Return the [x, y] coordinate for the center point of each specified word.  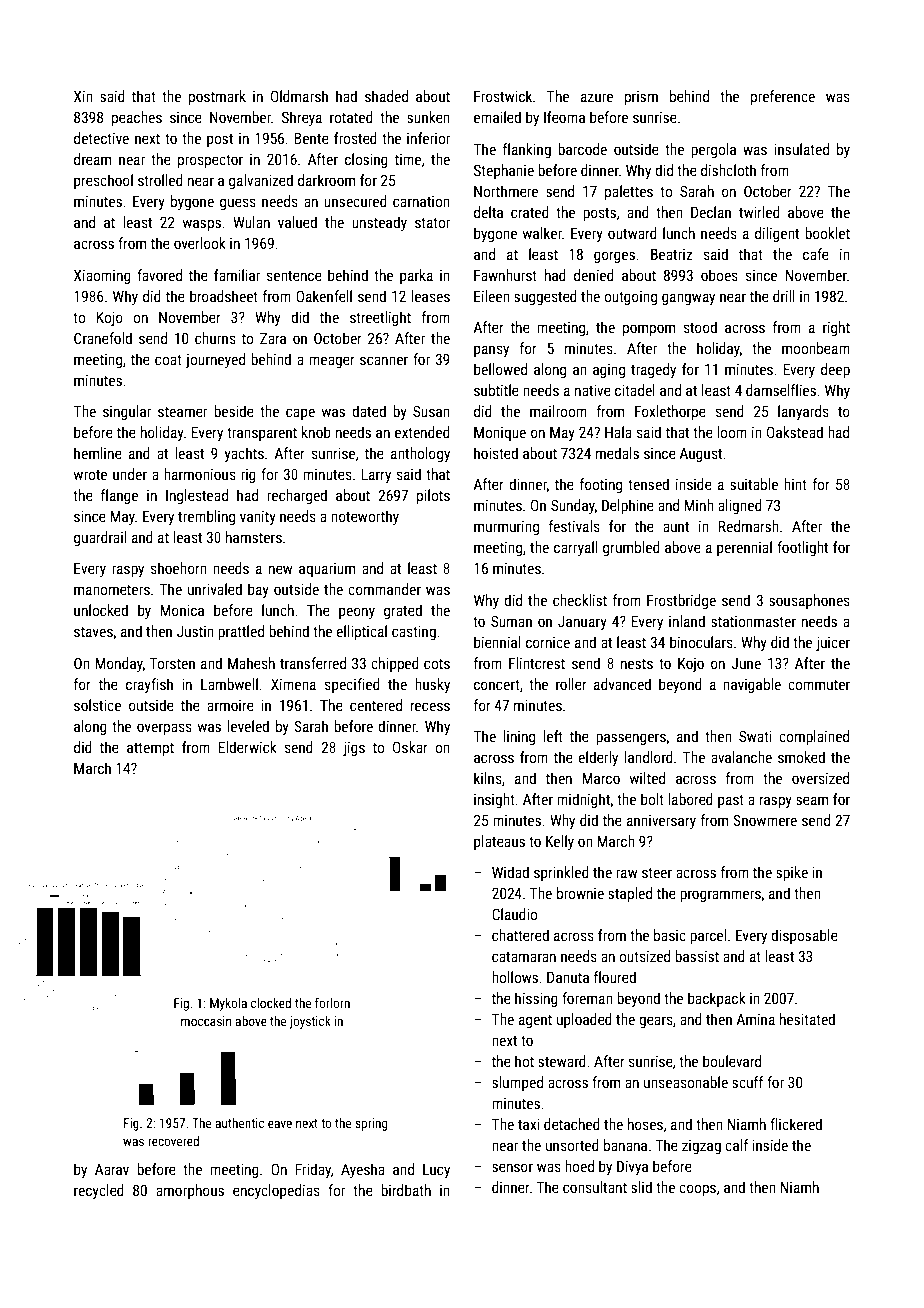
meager [332, 362]
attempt [150, 749]
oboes [719, 275]
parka [416, 276]
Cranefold [103, 338]
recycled [99, 1191]
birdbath [406, 1190]
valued [297, 222]
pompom [649, 330]
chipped [395, 664]
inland [687, 621]
